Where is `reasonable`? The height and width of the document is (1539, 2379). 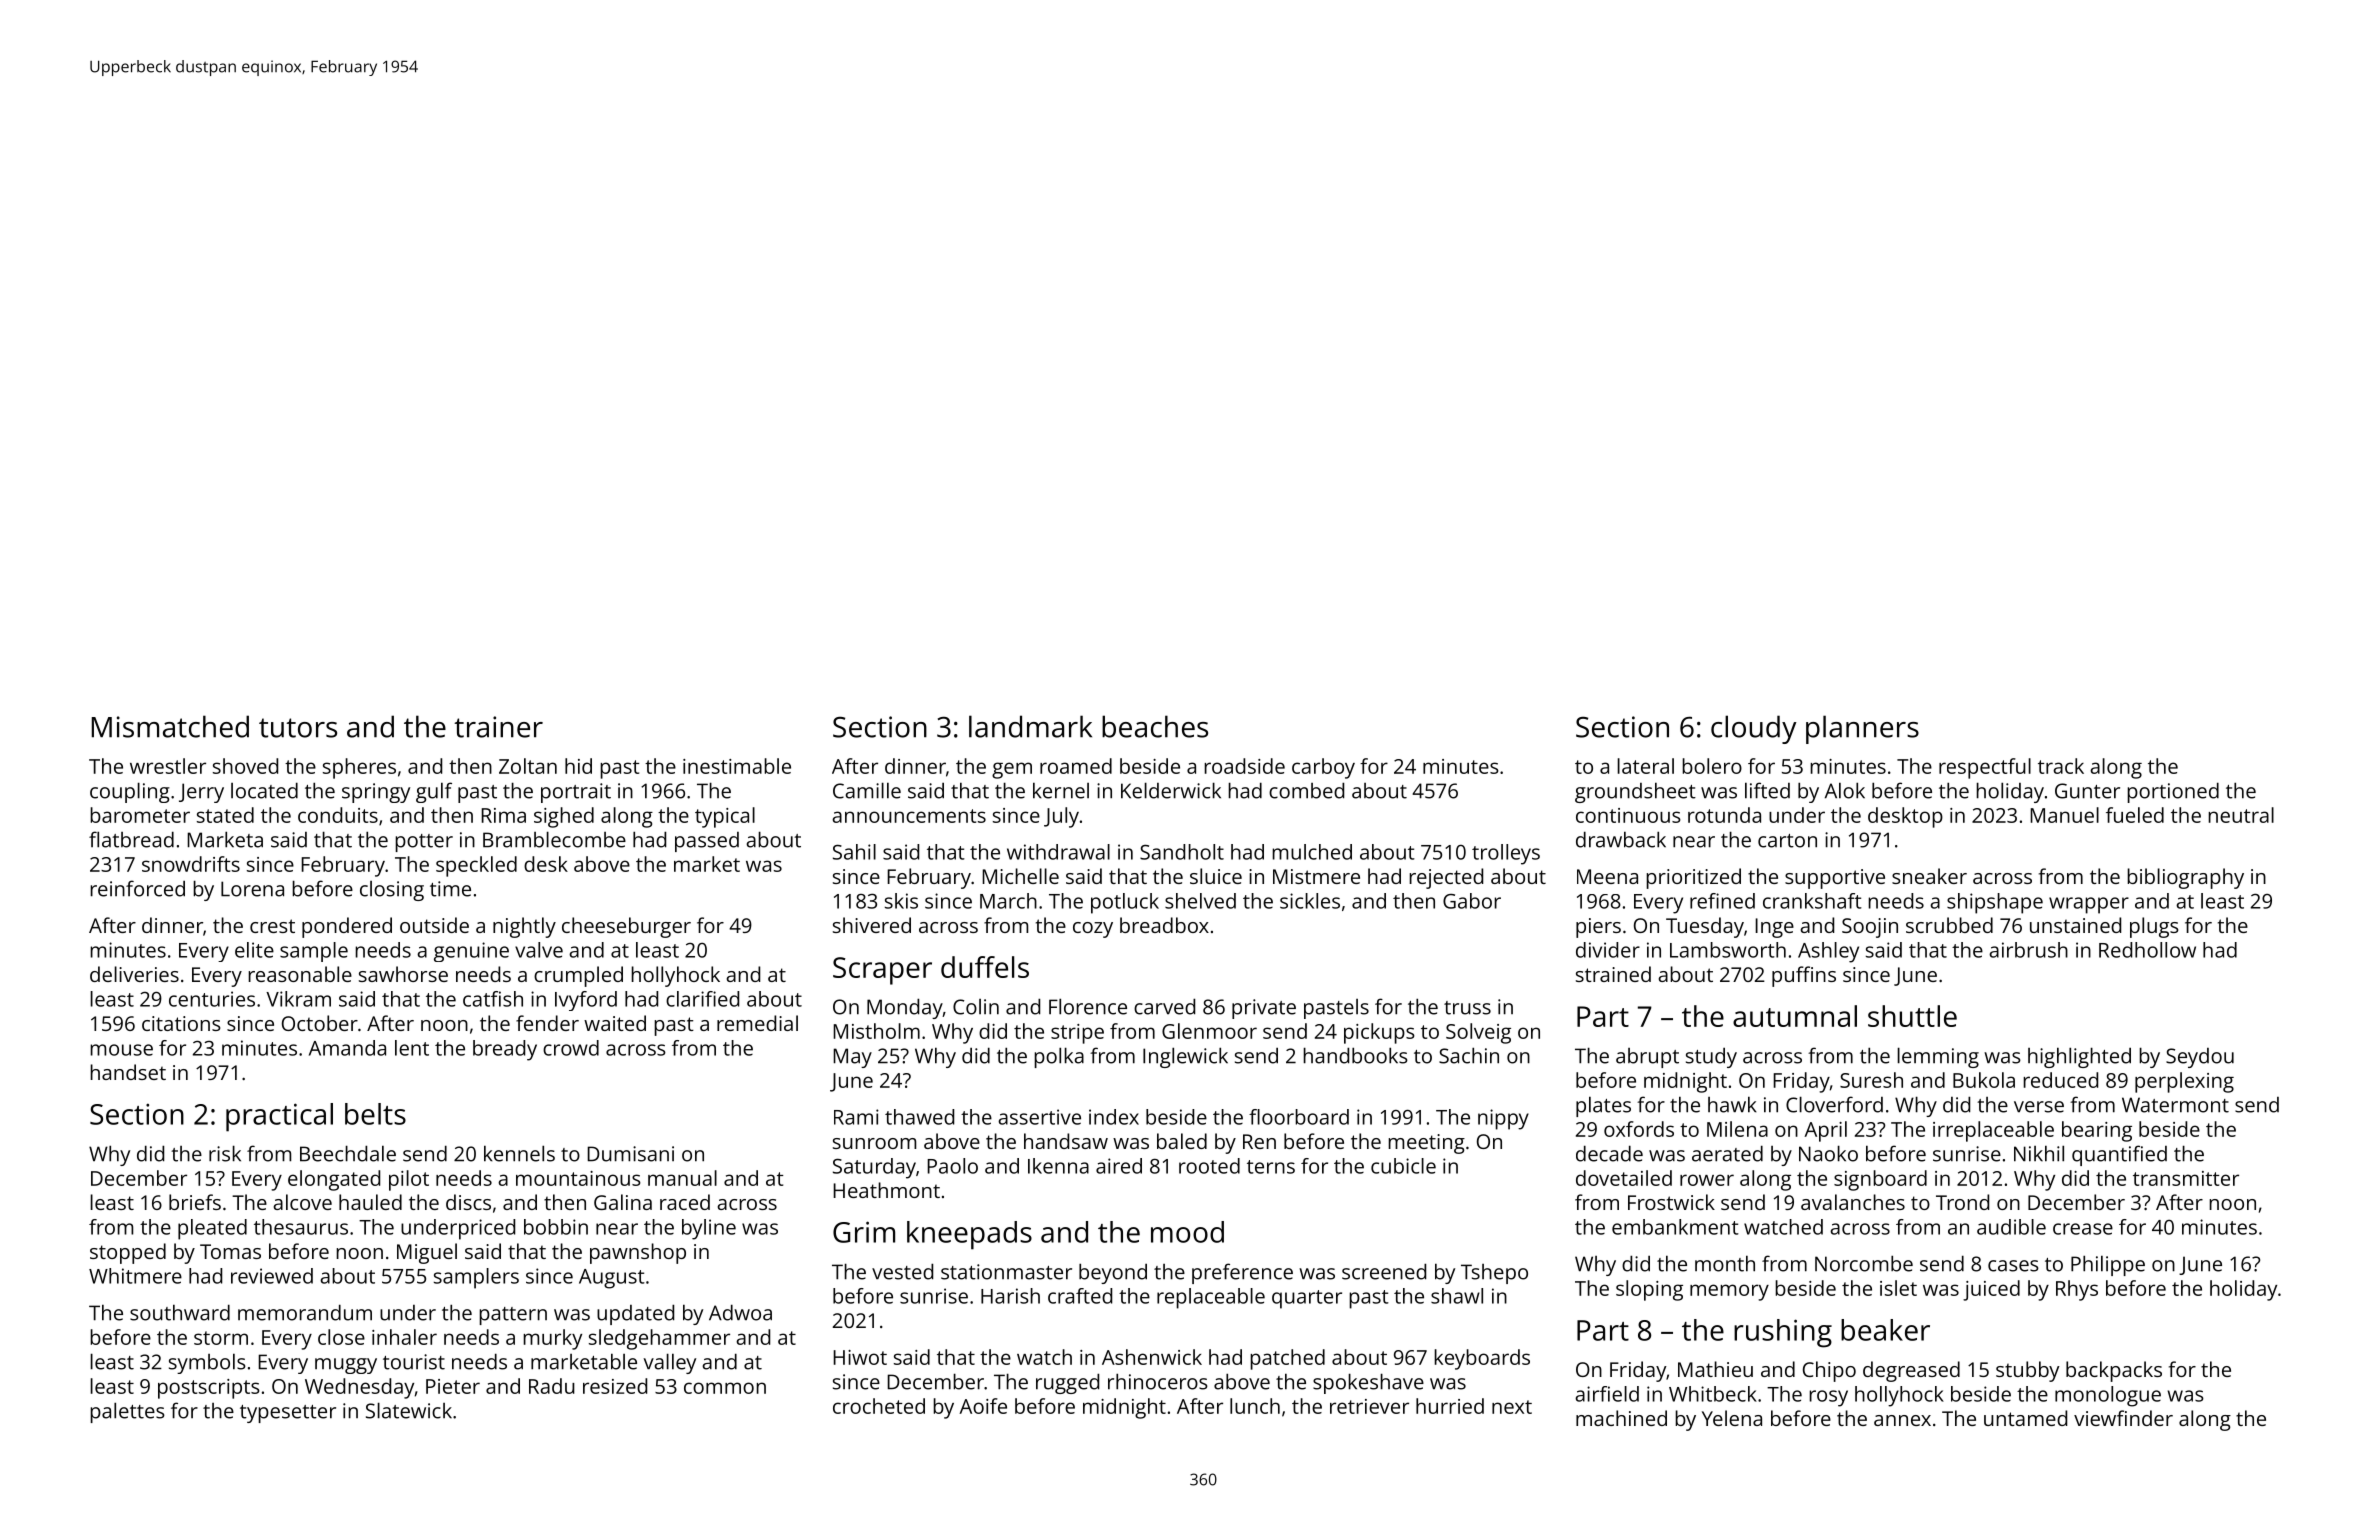 reasonable is located at coordinates (300, 974).
